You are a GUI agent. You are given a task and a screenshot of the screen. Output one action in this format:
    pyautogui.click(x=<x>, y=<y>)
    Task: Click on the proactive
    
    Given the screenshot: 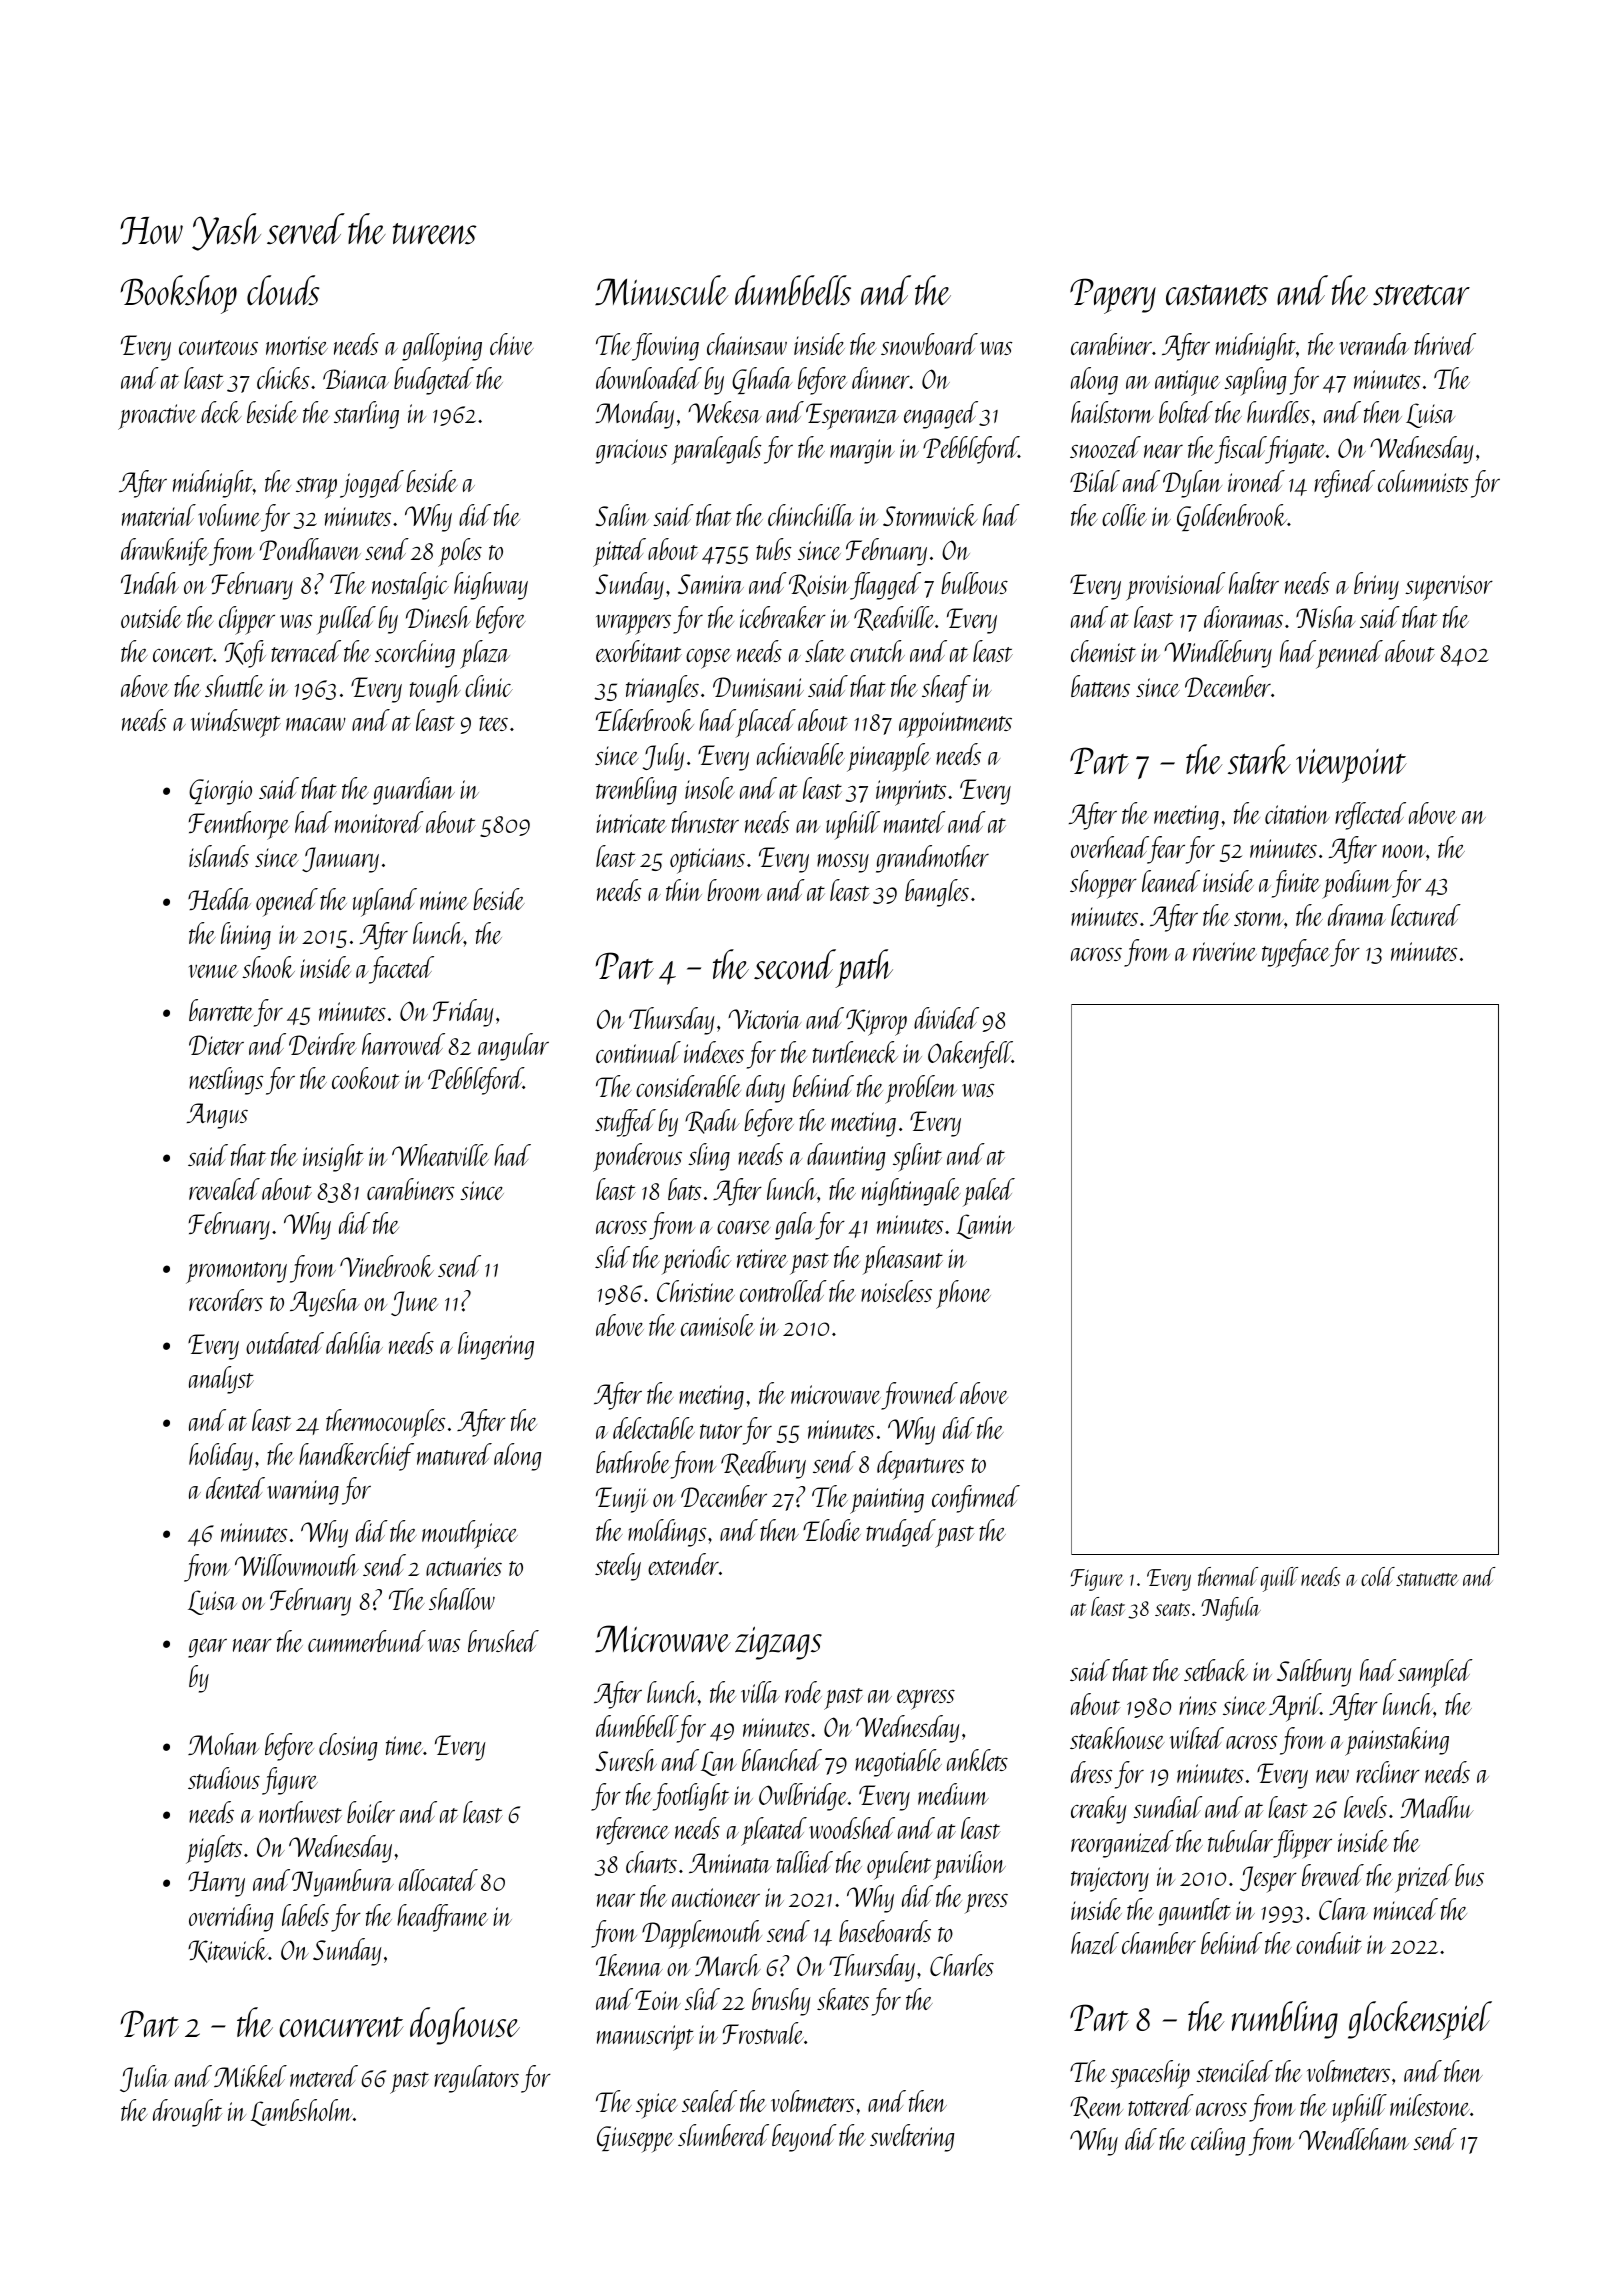 What is the action you would take?
    pyautogui.click(x=157, y=417)
